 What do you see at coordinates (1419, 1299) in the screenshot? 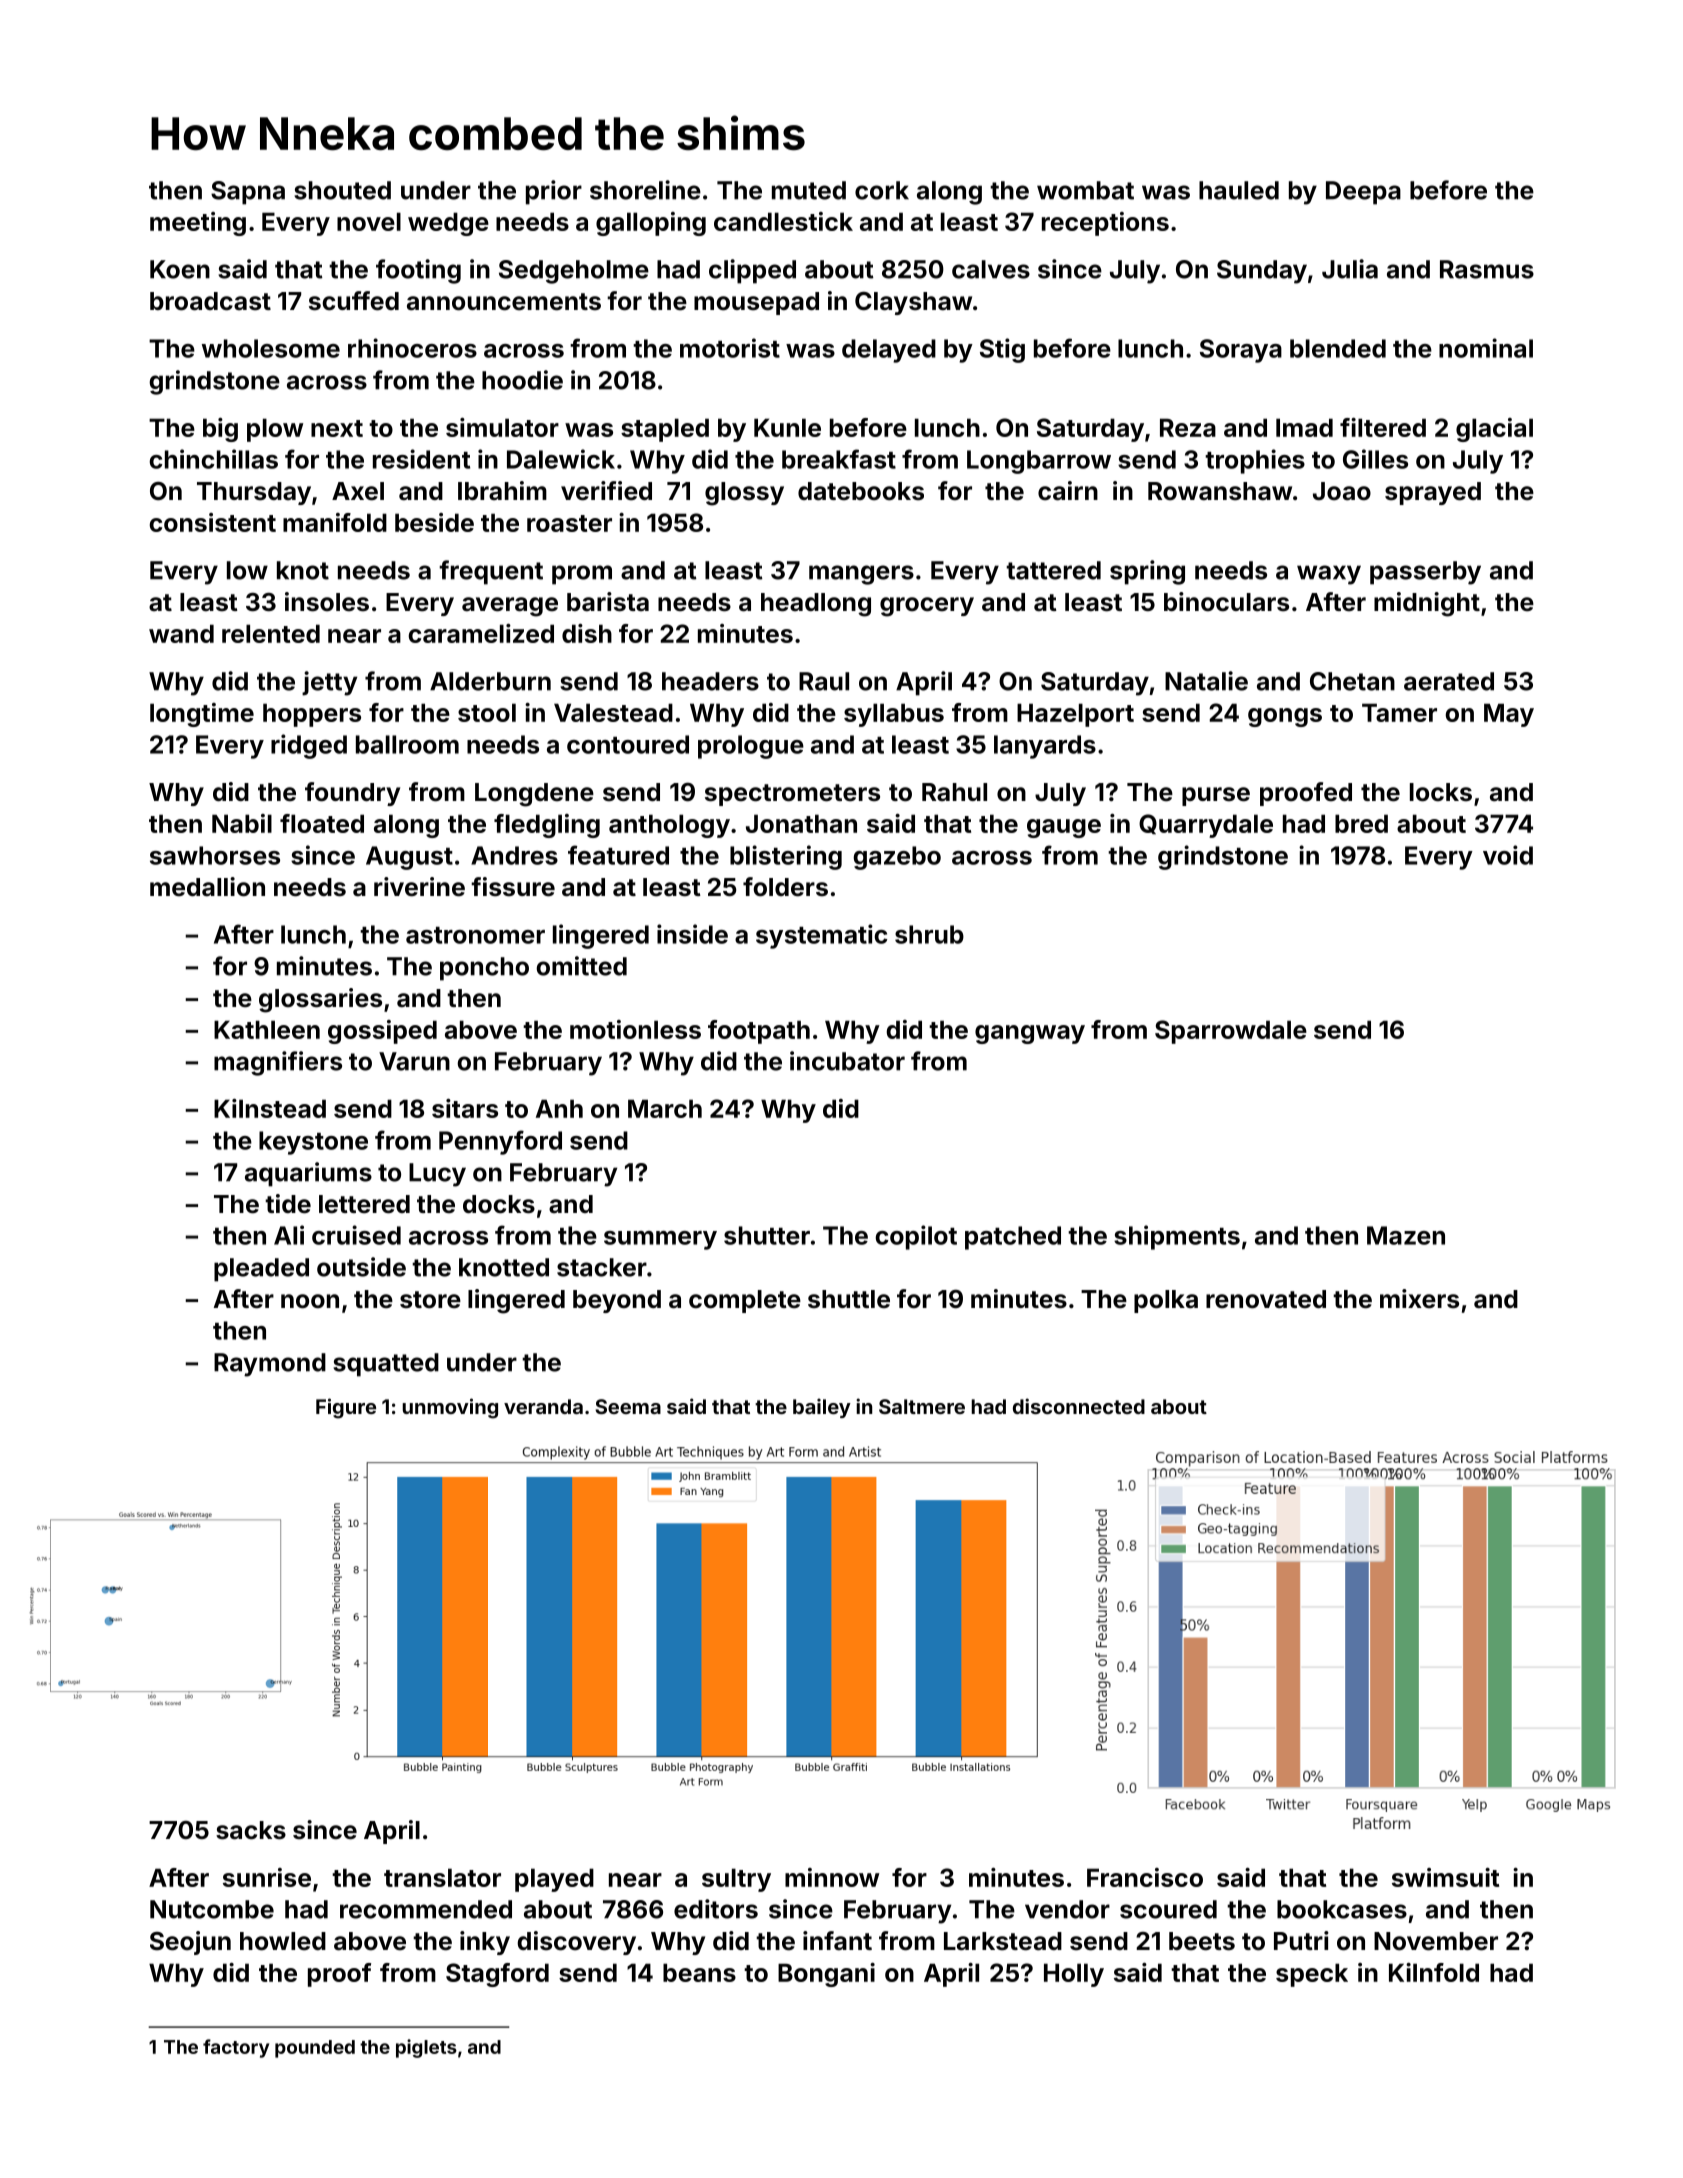
I see `mixers` at bounding box center [1419, 1299].
